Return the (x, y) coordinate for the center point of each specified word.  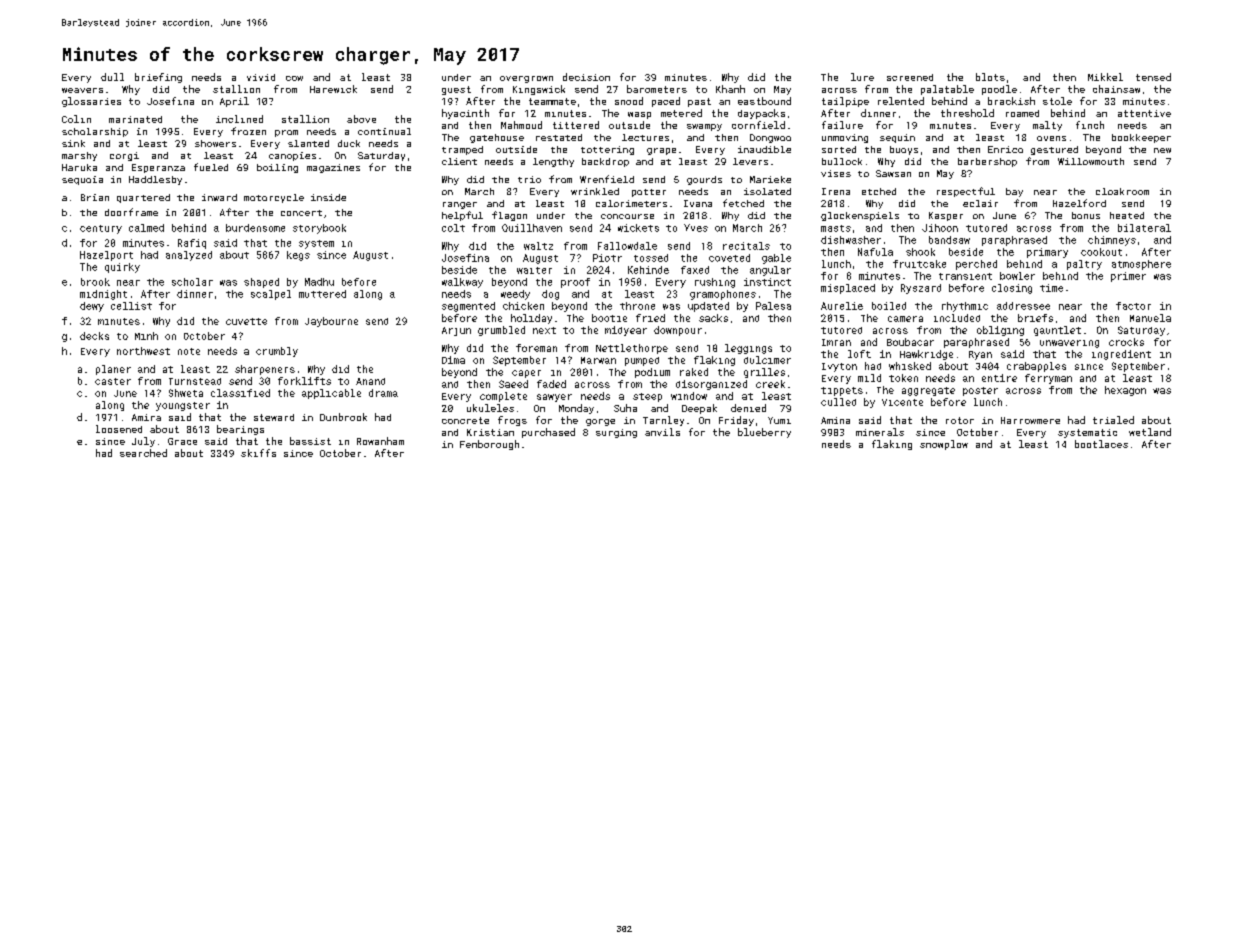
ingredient (1121, 355)
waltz (538, 246)
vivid (261, 77)
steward (274, 417)
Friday (736, 421)
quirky (122, 268)
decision (586, 77)
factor (1133, 306)
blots (990, 77)
